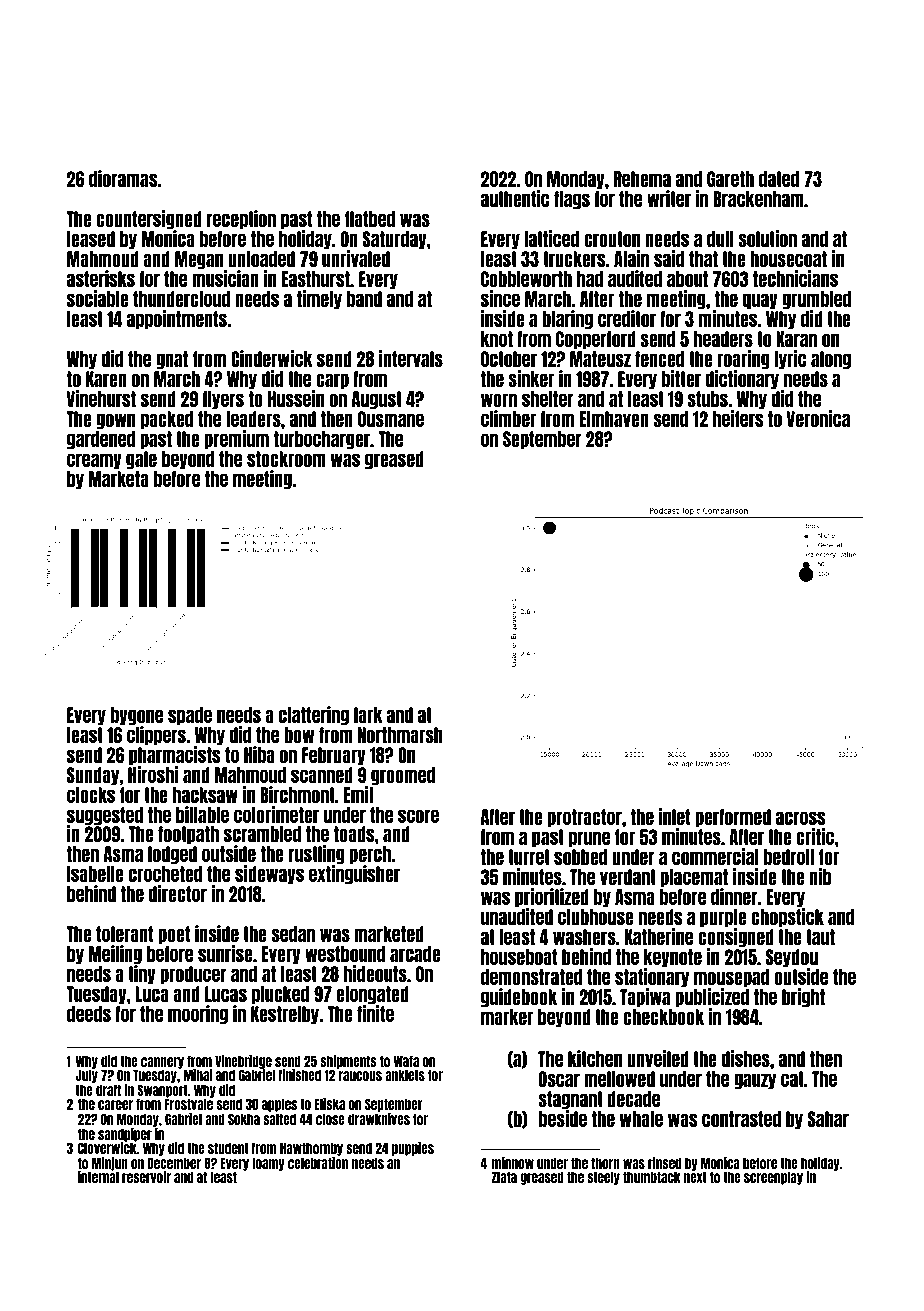  Describe the element at coordinates (319, 299) in the screenshot. I see `timely` at that location.
